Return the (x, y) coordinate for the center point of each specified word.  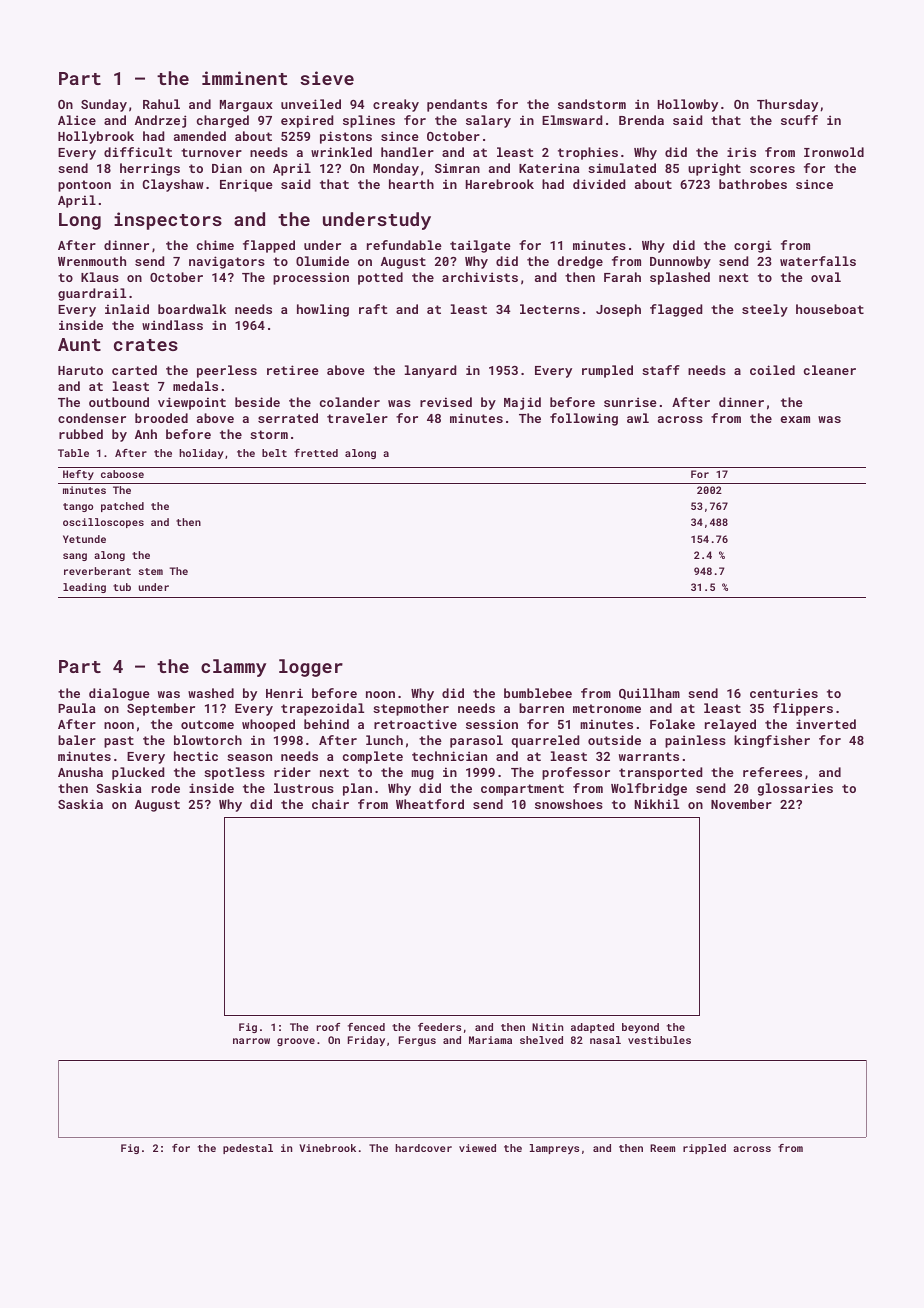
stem (151, 571)
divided (599, 184)
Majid (522, 403)
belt (274, 453)
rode (166, 788)
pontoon (84, 186)
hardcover (423, 1148)
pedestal (248, 1149)
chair (330, 804)
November (741, 804)
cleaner (830, 370)
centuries (784, 693)
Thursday (787, 105)
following (584, 419)
